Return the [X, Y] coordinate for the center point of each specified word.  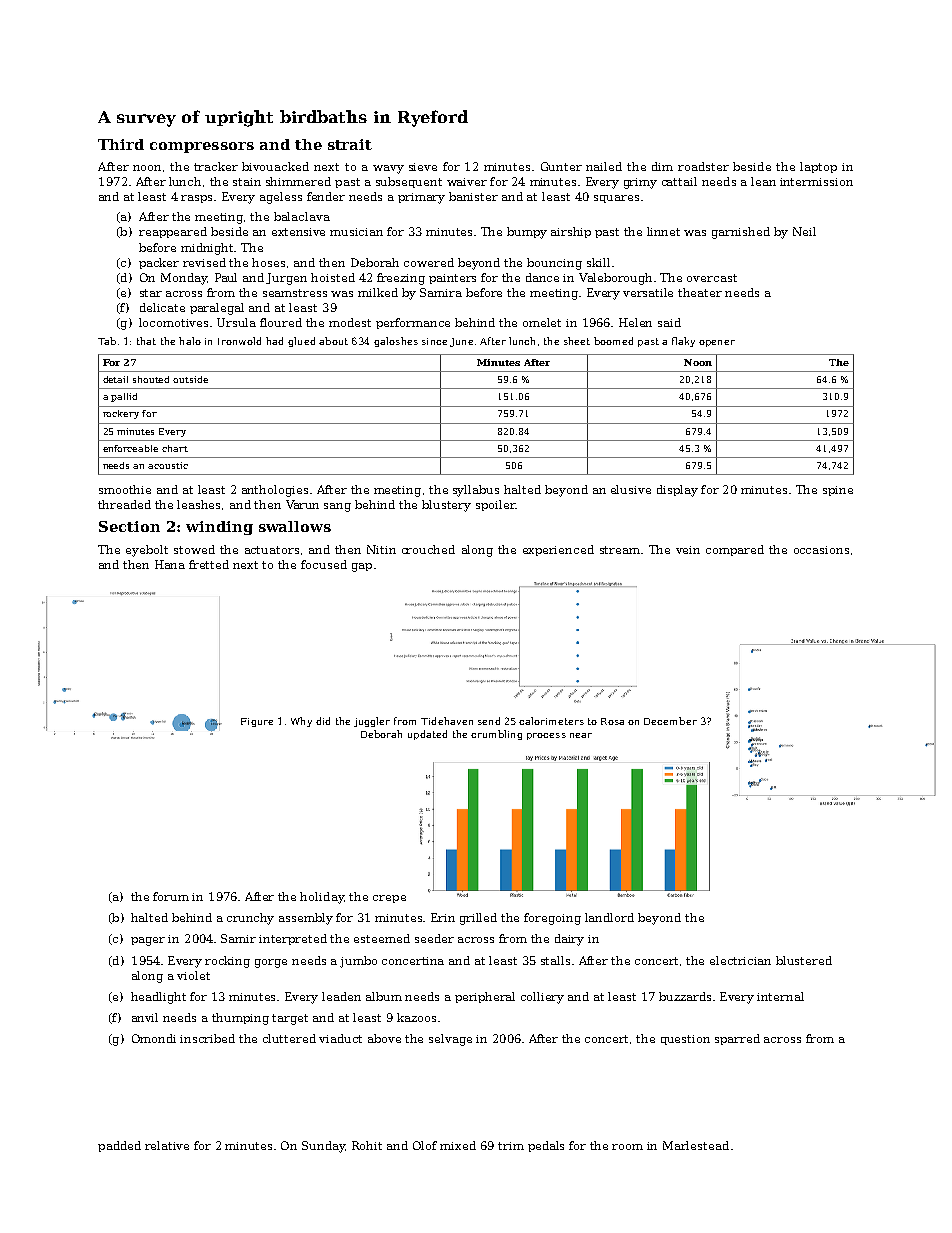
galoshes [396, 342]
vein [688, 550]
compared [735, 550]
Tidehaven [447, 721]
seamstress [295, 293]
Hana [170, 564]
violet [193, 975]
